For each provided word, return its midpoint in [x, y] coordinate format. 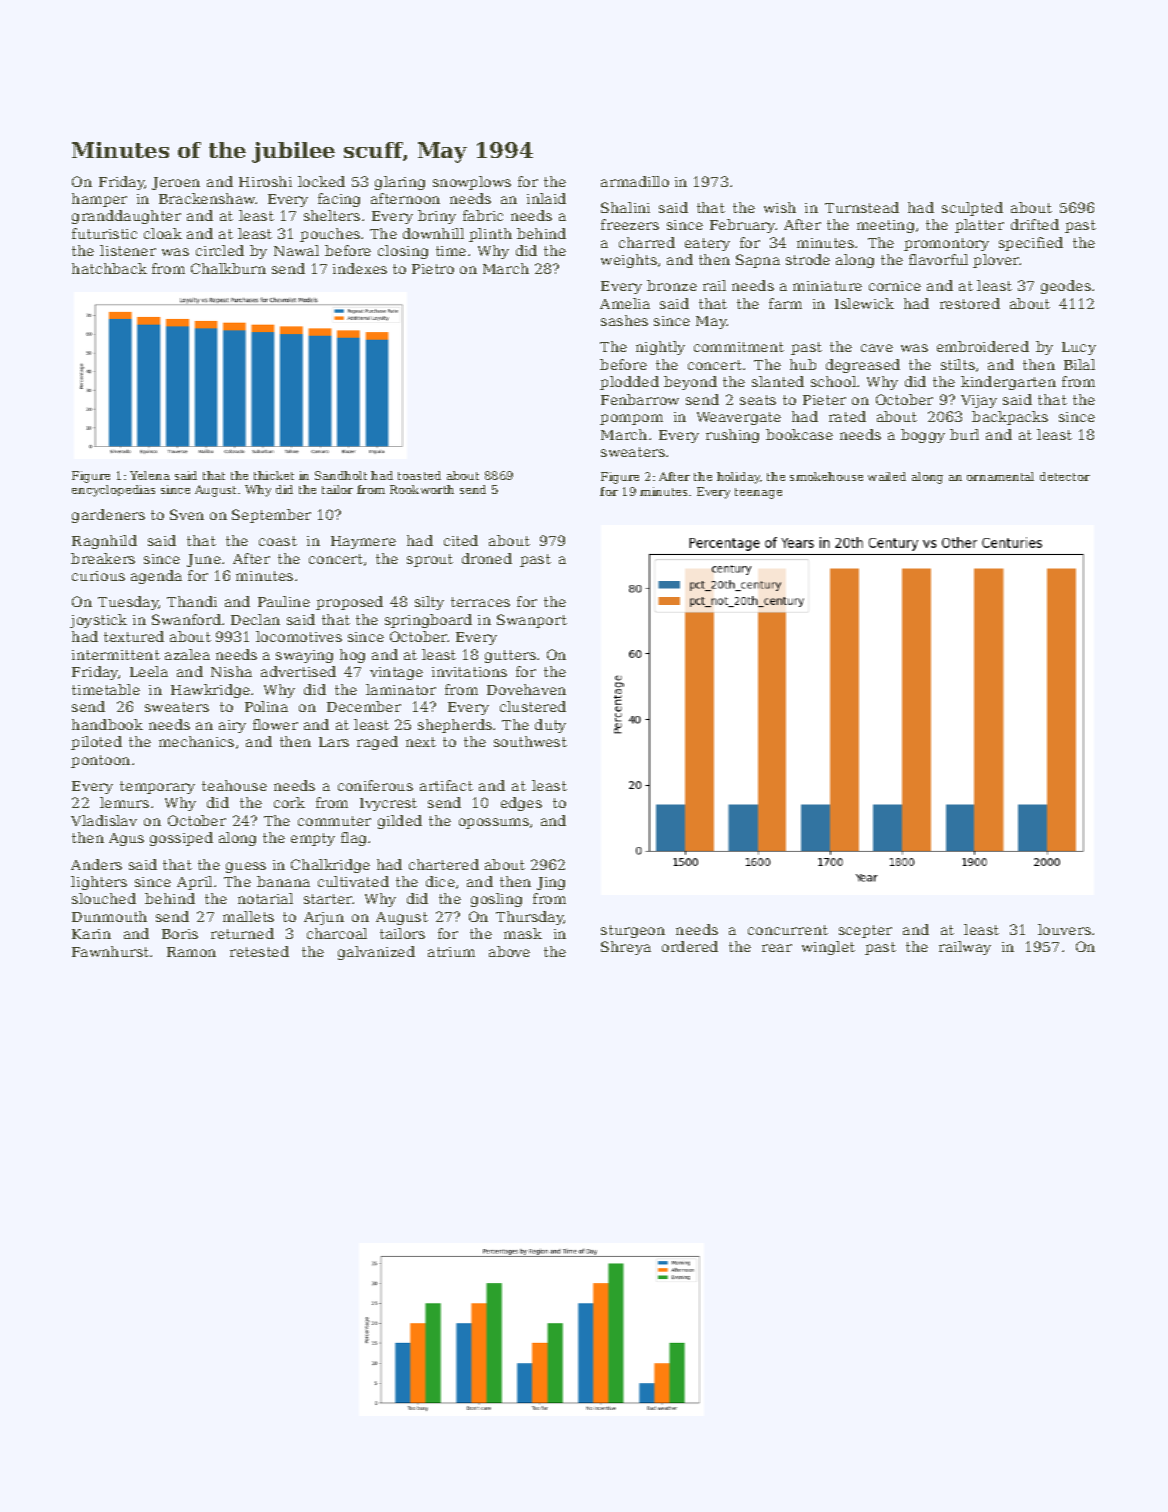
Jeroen [176, 183]
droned [487, 558]
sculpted [972, 209]
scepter [865, 931]
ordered [690, 946]
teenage [758, 493]
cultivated [353, 881]
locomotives [299, 636]
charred [647, 242]
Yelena [150, 475]
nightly [660, 348]
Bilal [1079, 364]
